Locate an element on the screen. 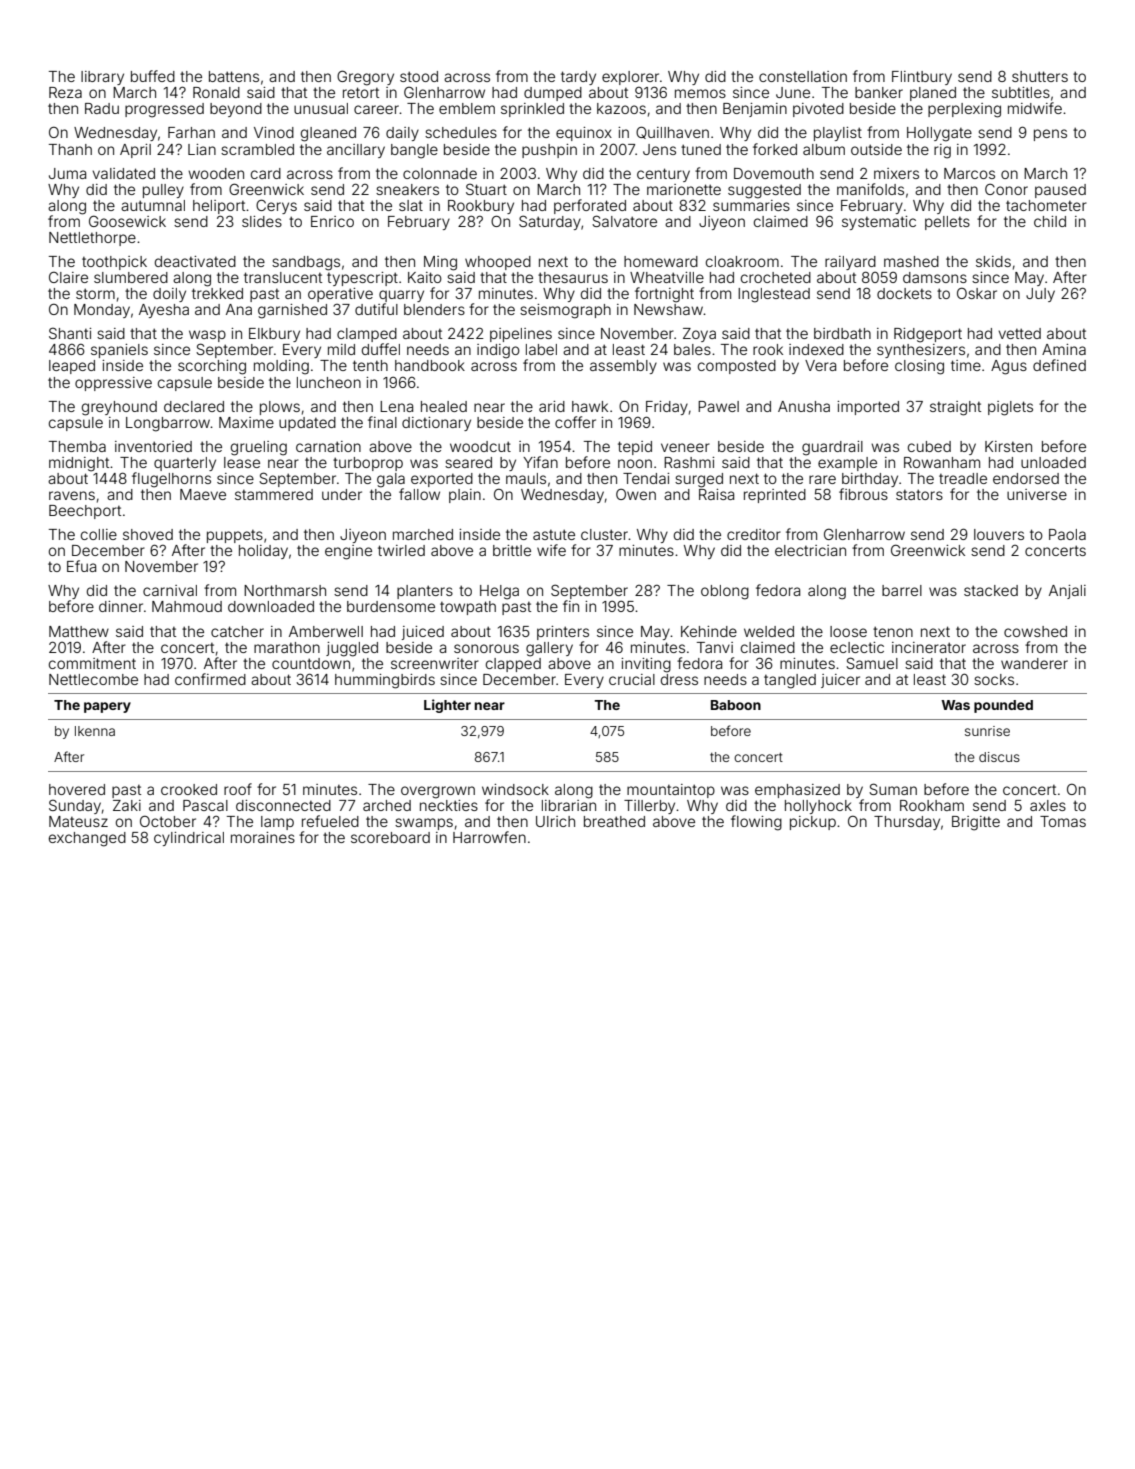 This screenshot has height=1469, width=1135. holiday is located at coordinates (263, 552).
